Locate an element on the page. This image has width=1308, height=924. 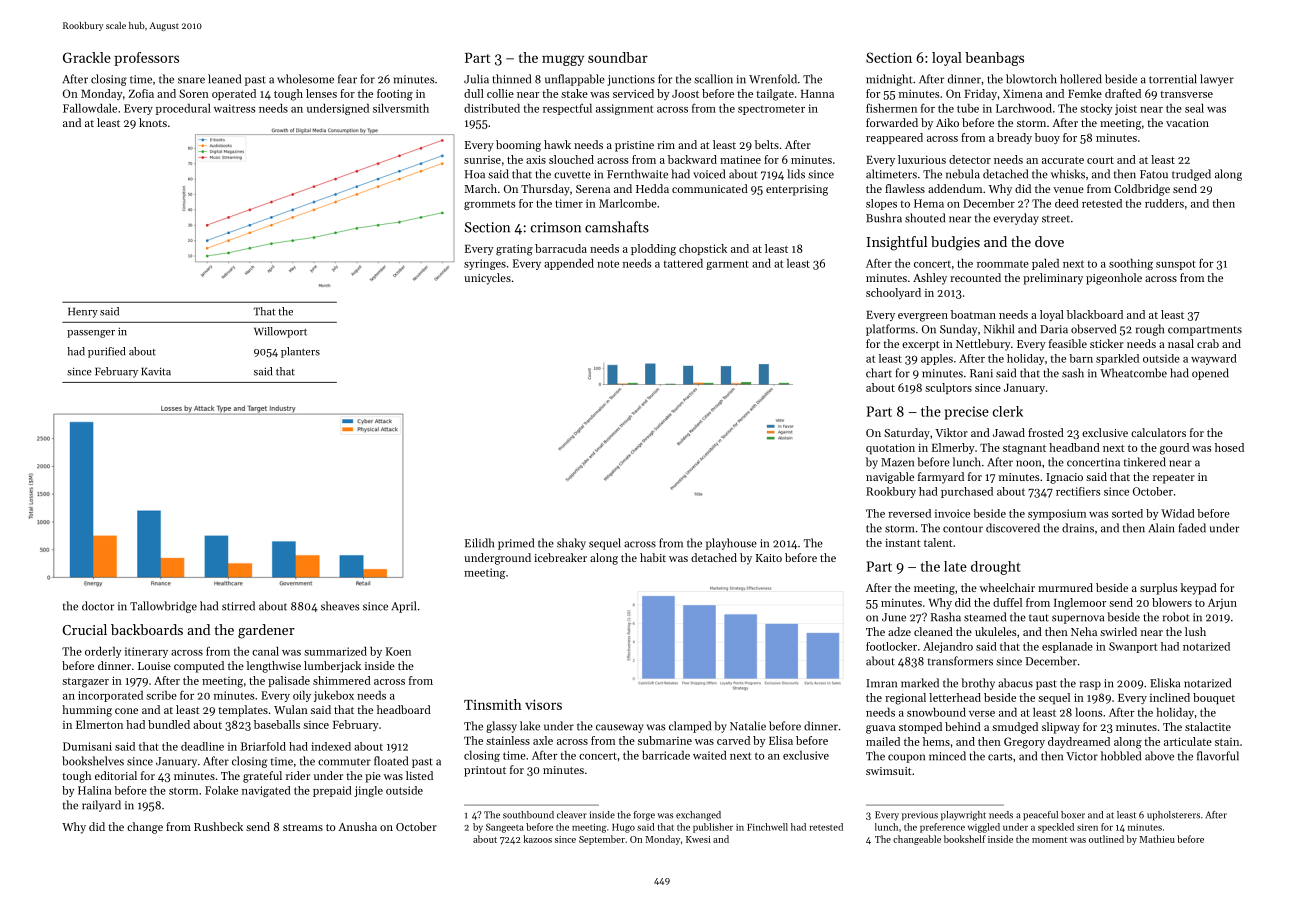
regional is located at coordinates (905, 699).
